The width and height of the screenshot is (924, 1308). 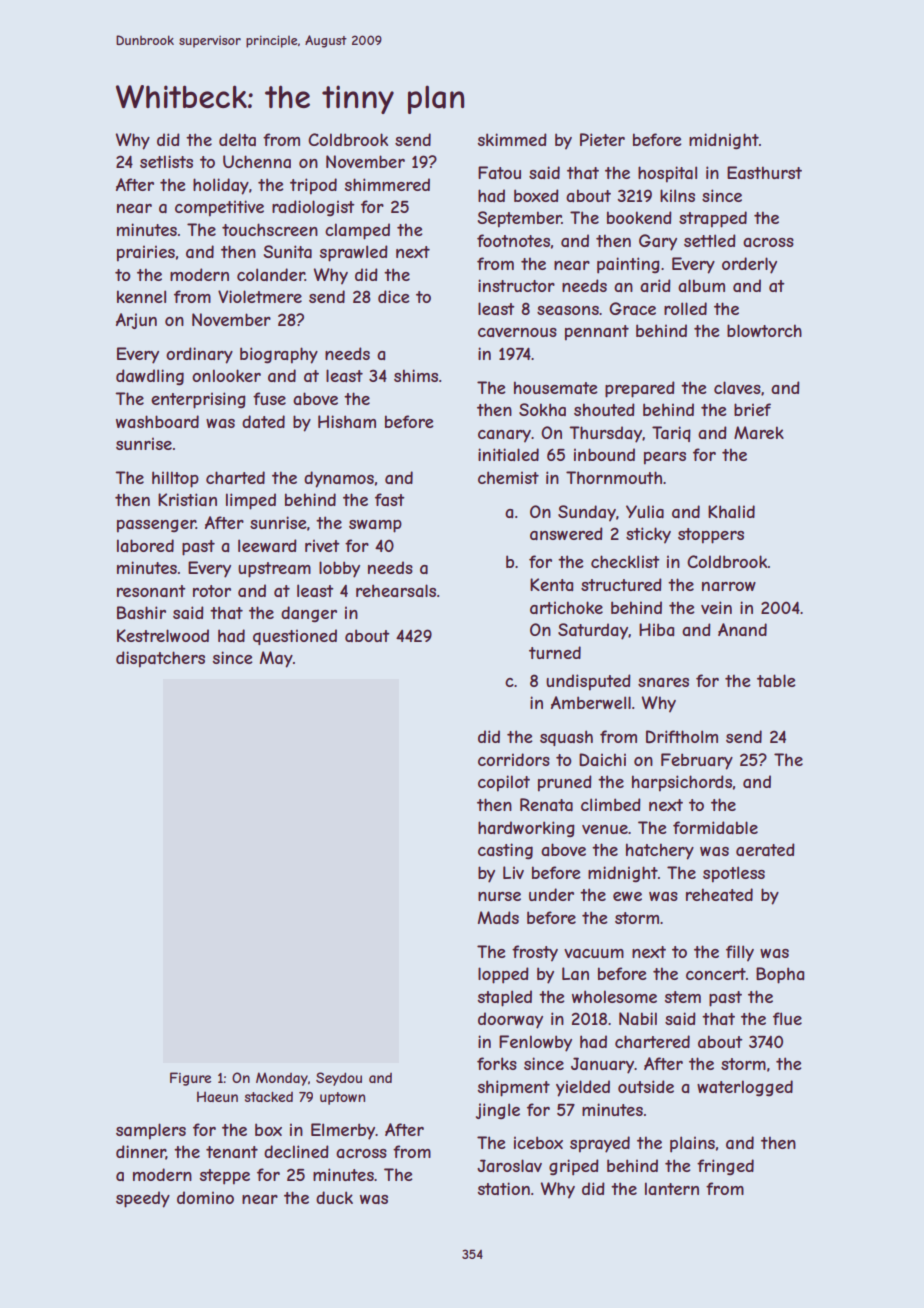 What do you see at coordinates (574, 1167) in the screenshot?
I see `griped` at bounding box center [574, 1167].
